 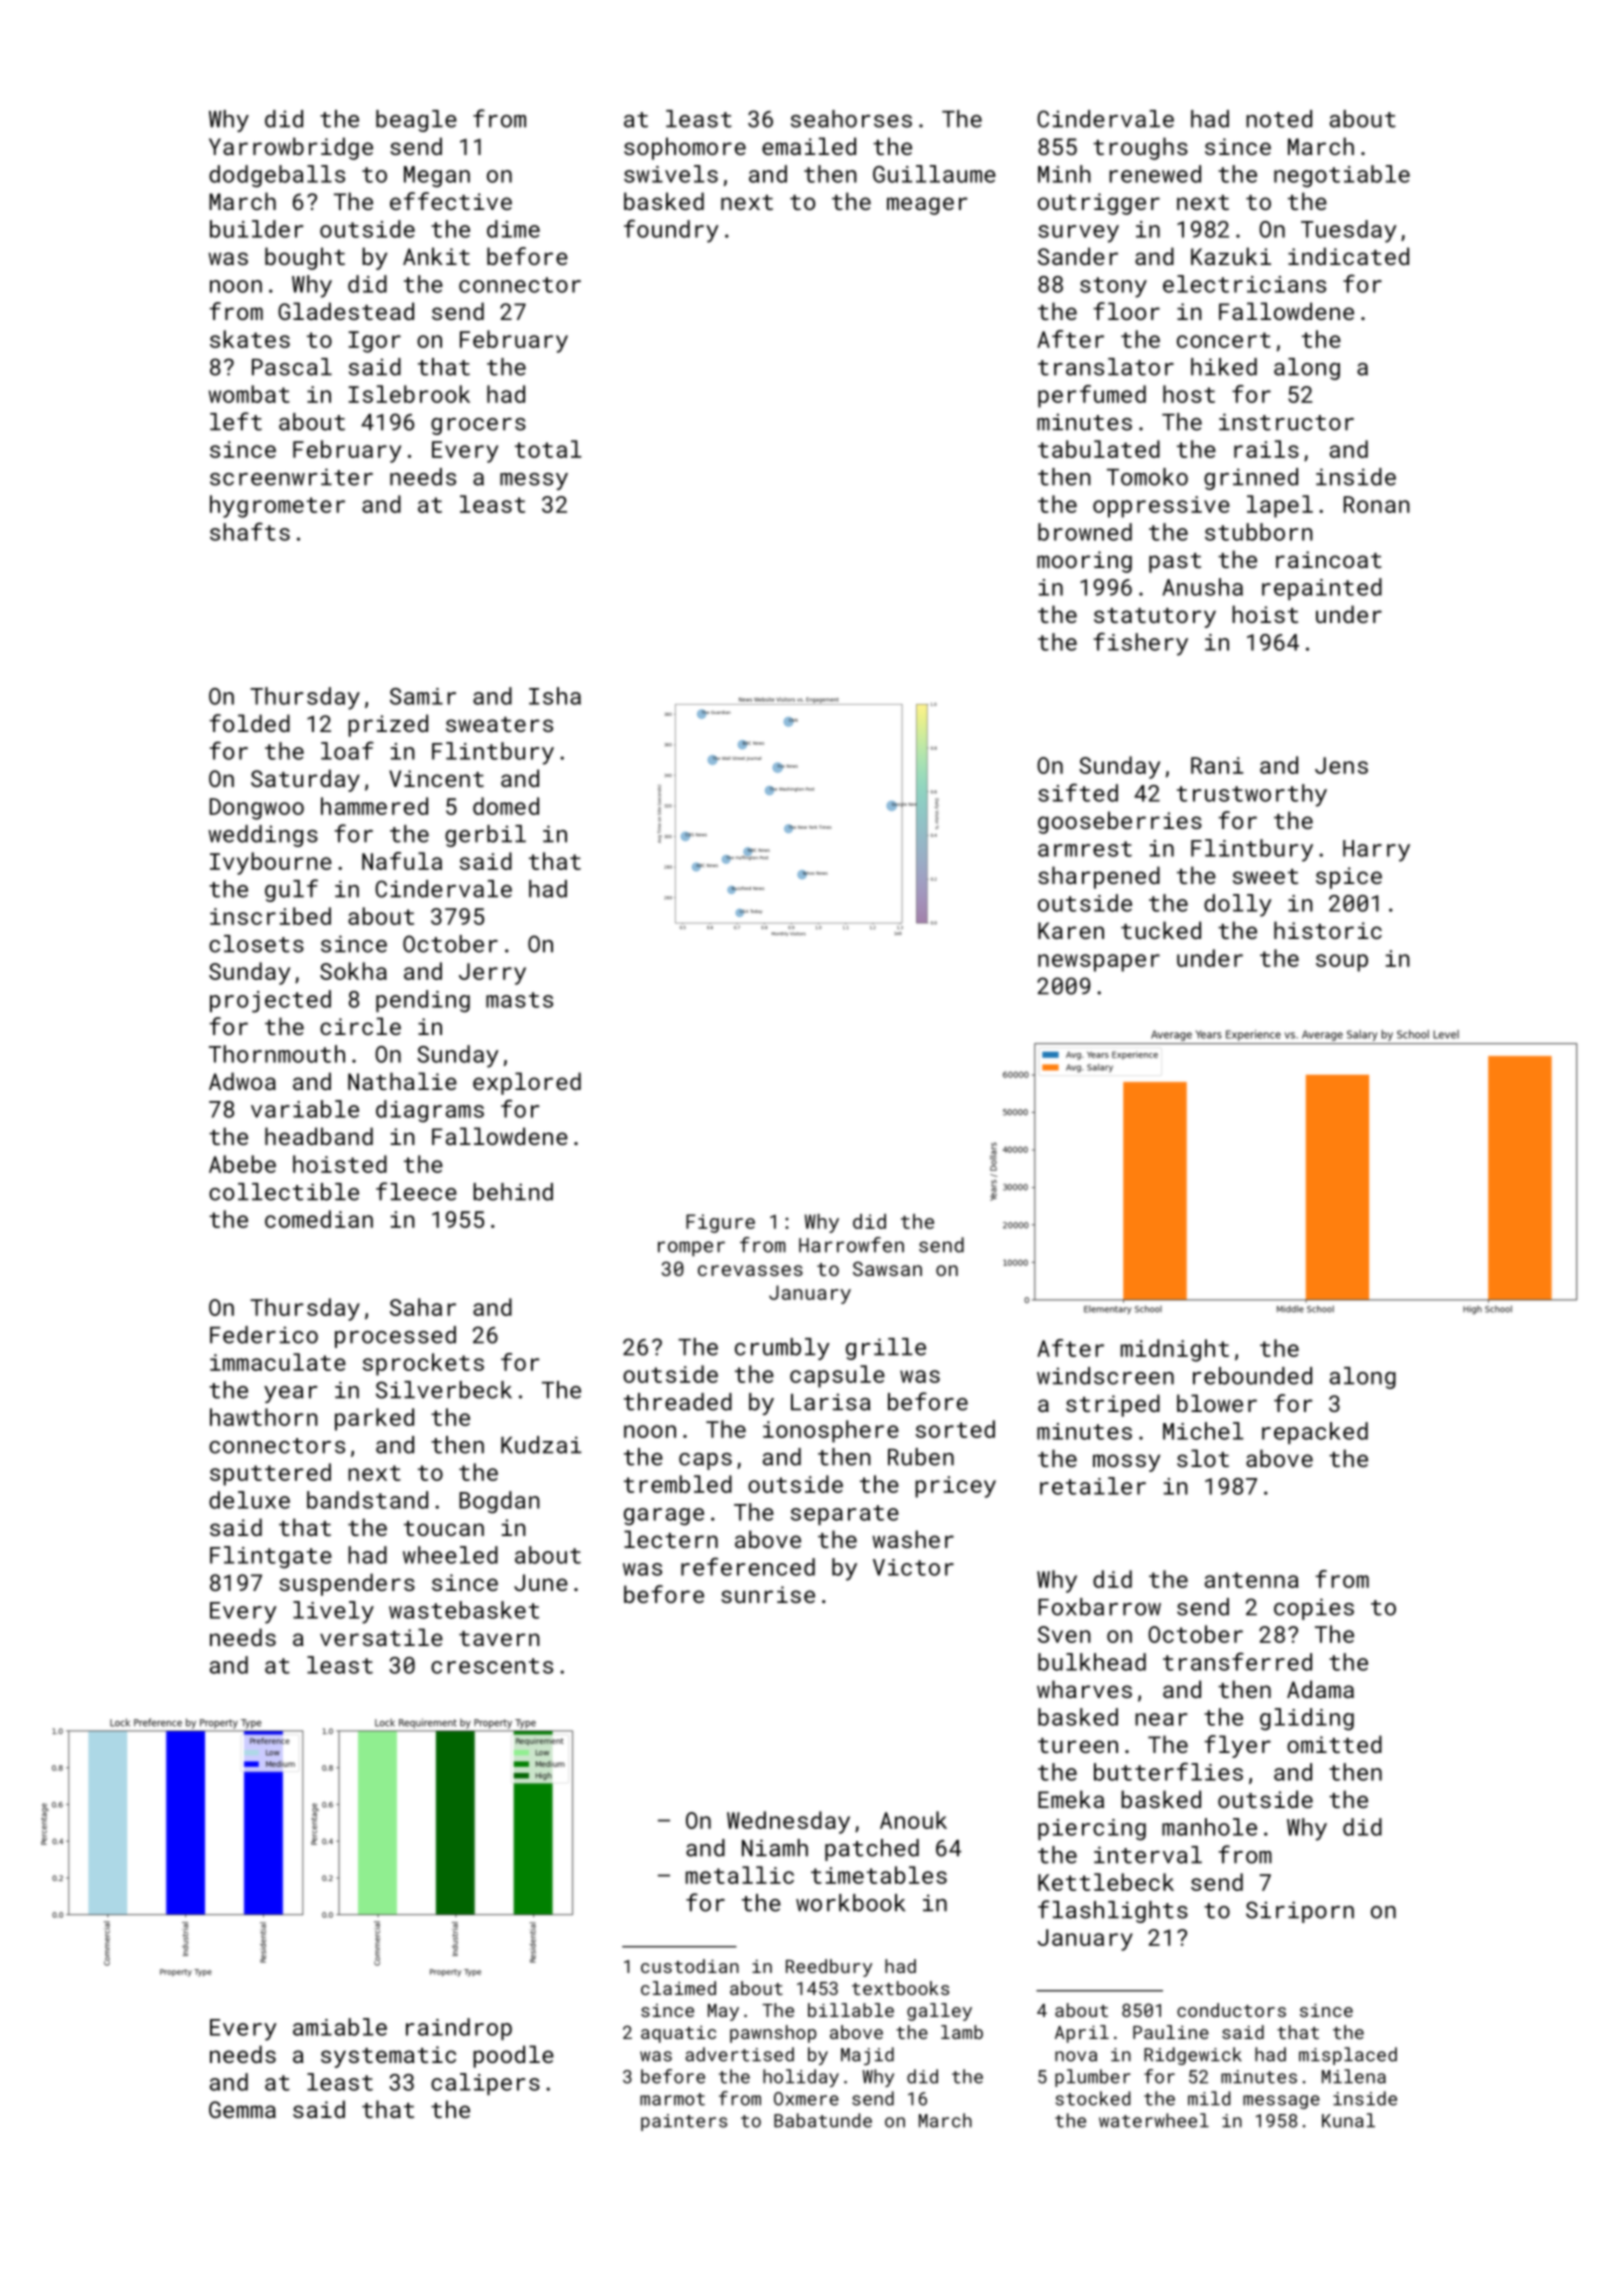 What do you see at coordinates (249, 723) in the page?
I see `folded` at bounding box center [249, 723].
